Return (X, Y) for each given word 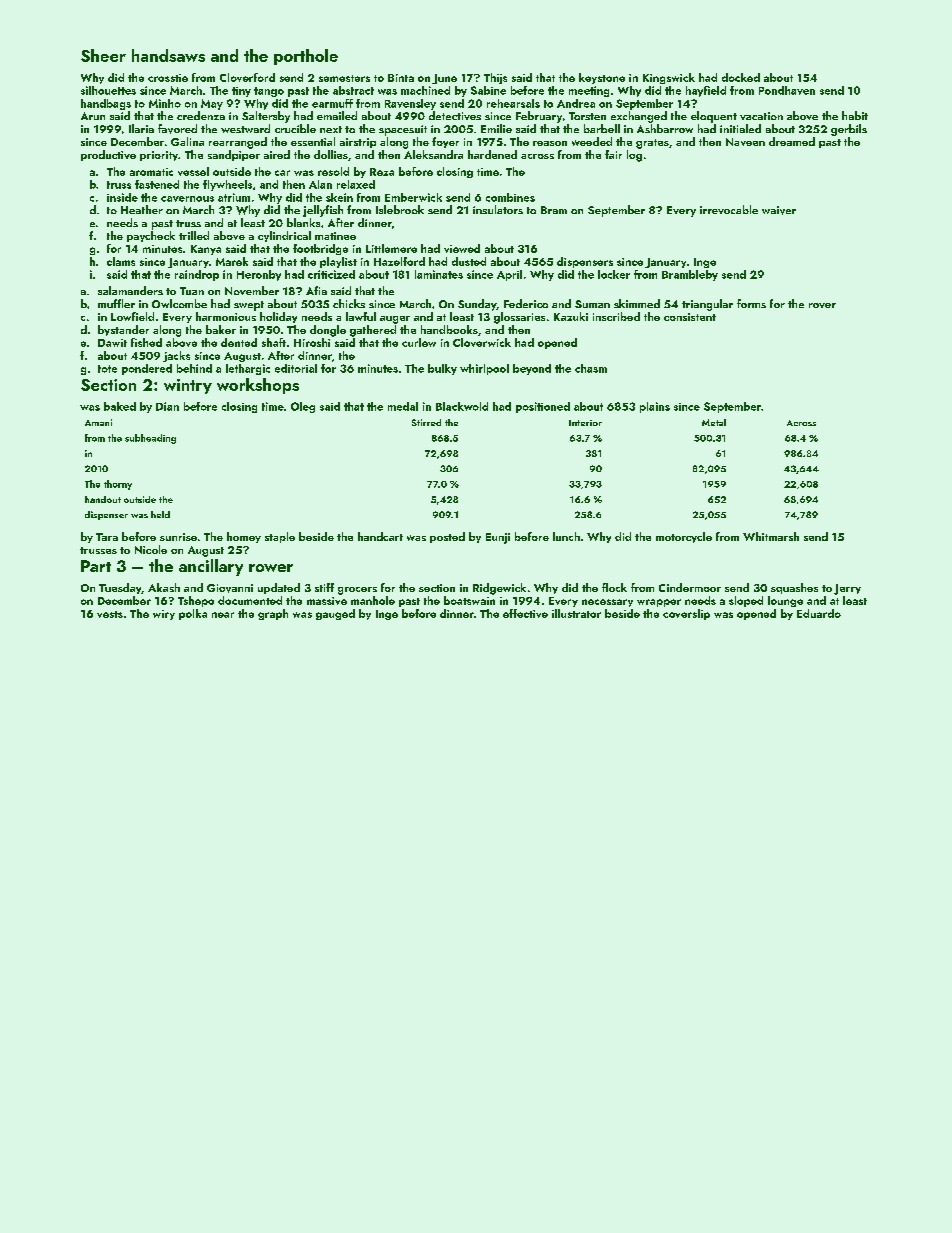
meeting (589, 91)
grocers (357, 591)
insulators (498, 209)
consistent (690, 317)
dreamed (792, 141)
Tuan (192, 291)
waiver (779, 210)
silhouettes (108, 90)
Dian (167, 406)
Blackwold (462, 406)
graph (273, 614)
